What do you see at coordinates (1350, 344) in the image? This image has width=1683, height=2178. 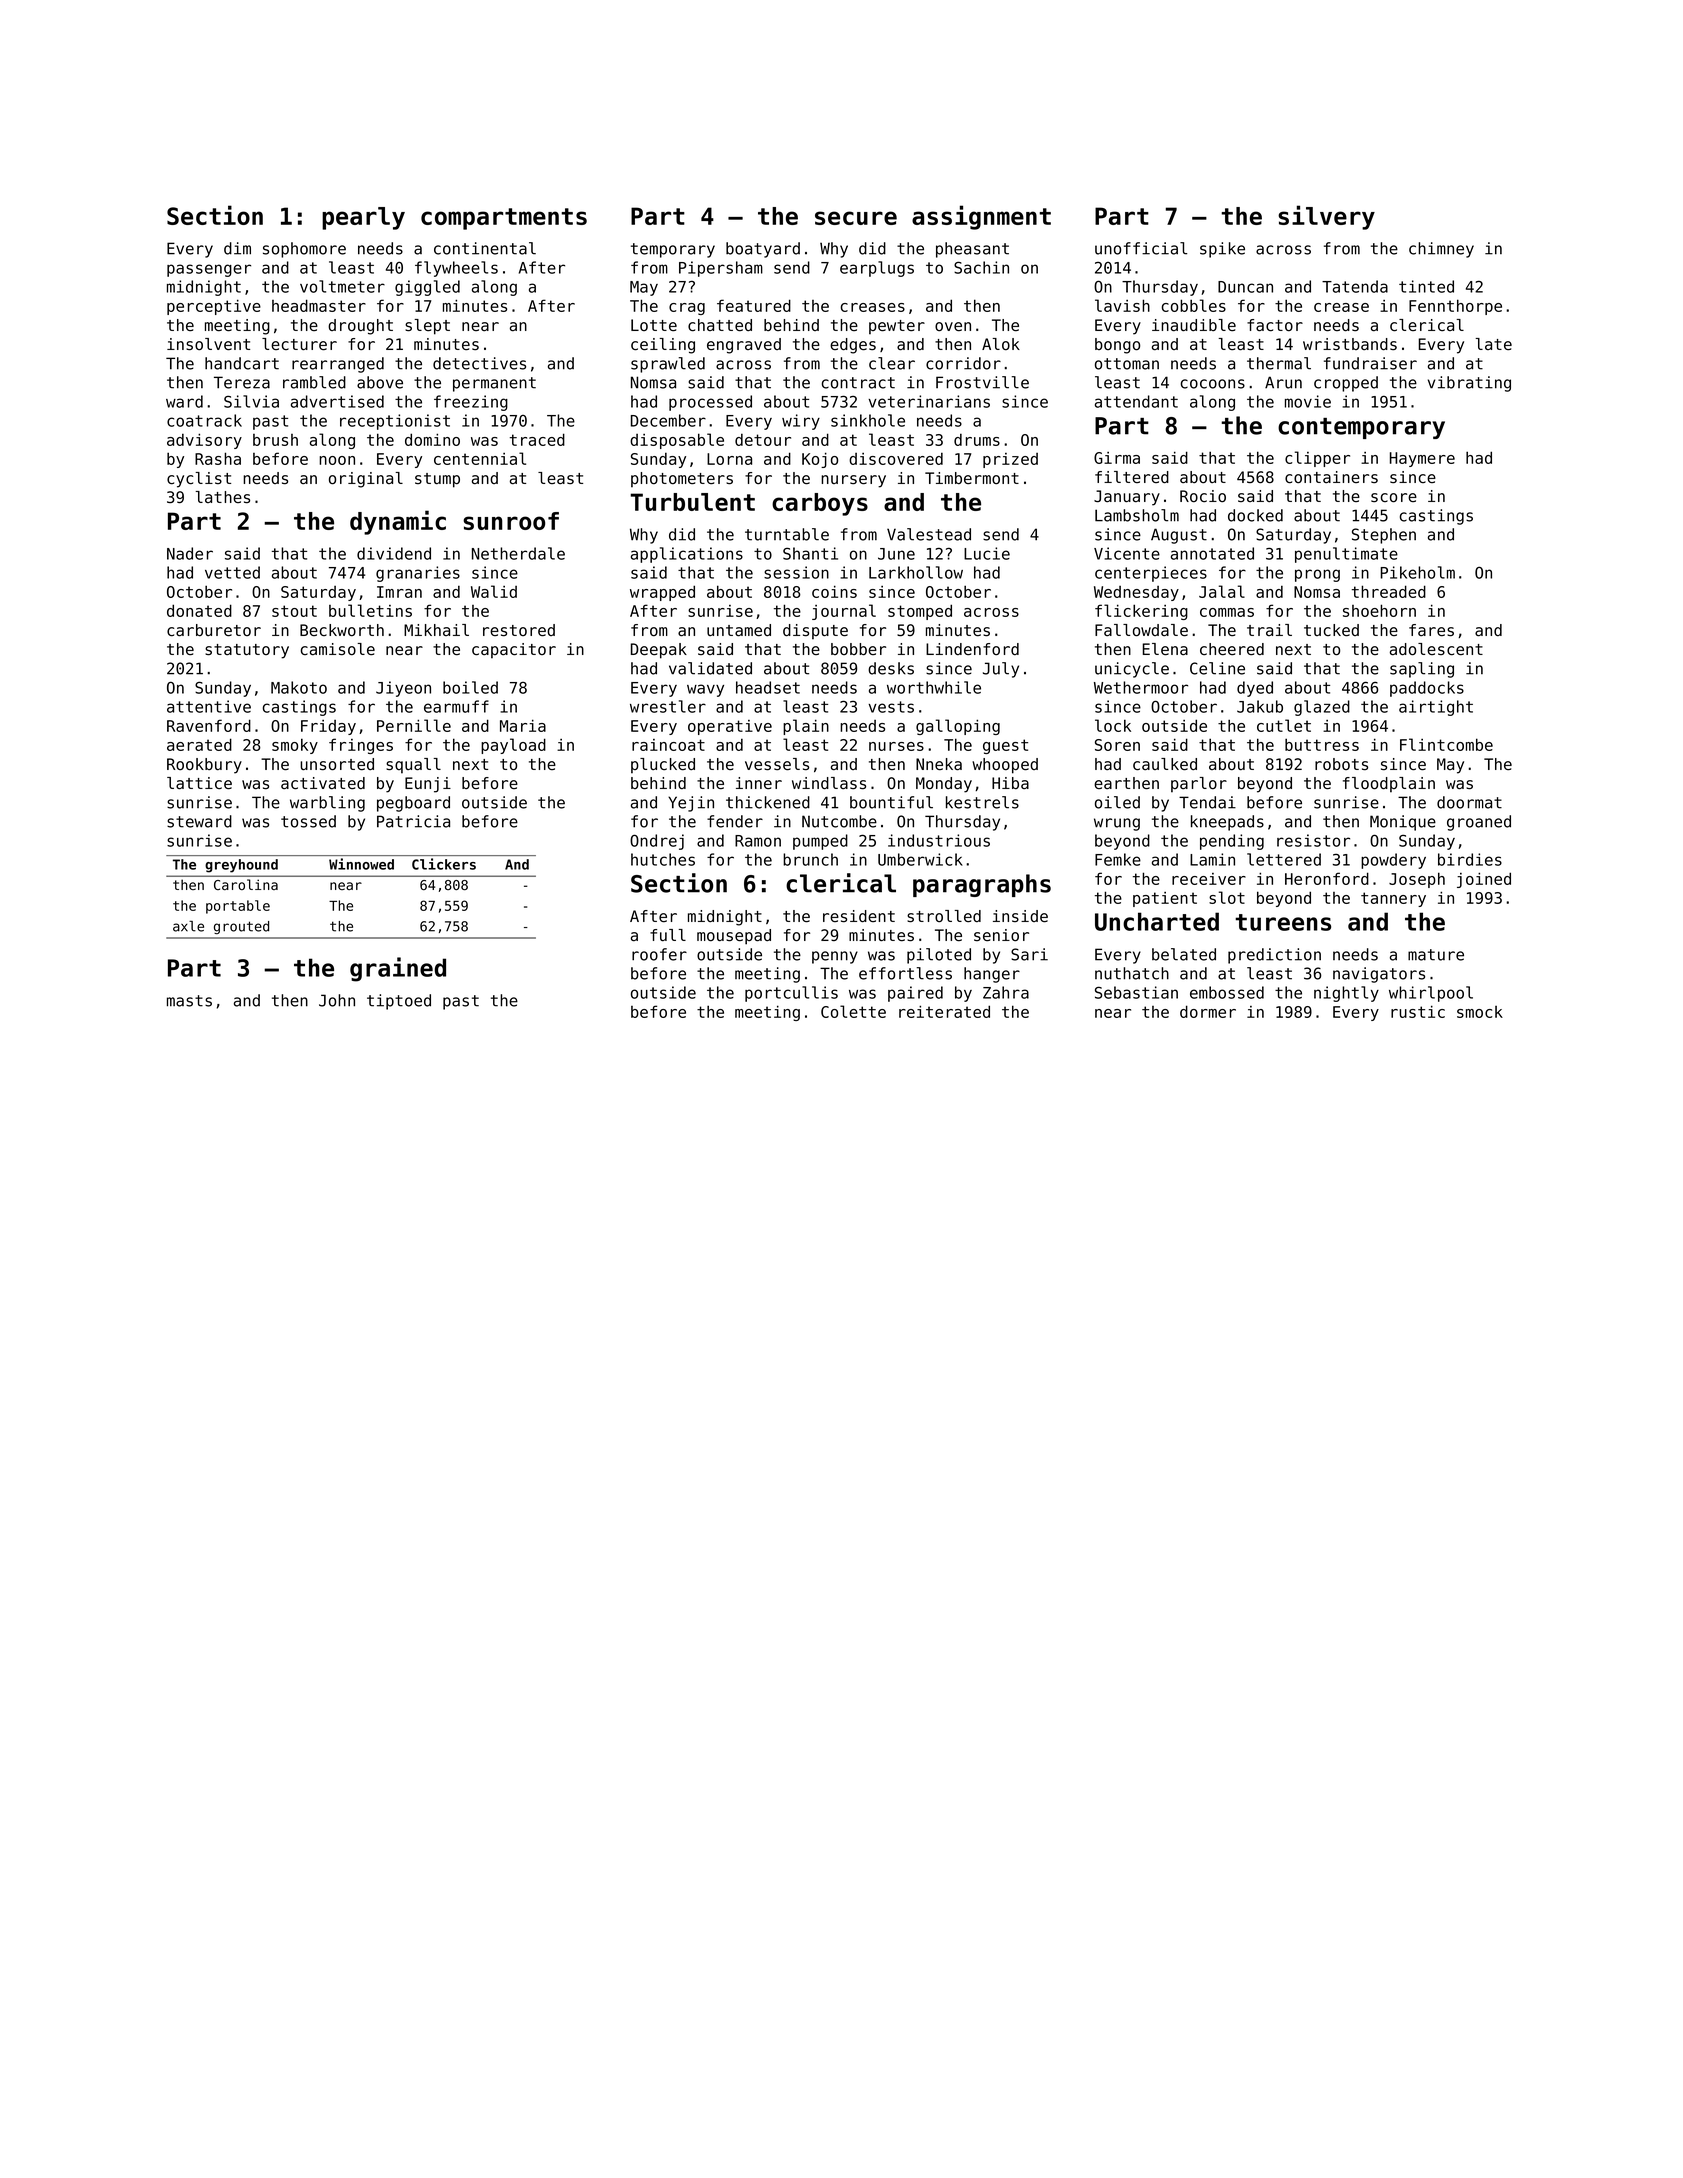 I see `wristbands` at bounding box center [1350, 344].
